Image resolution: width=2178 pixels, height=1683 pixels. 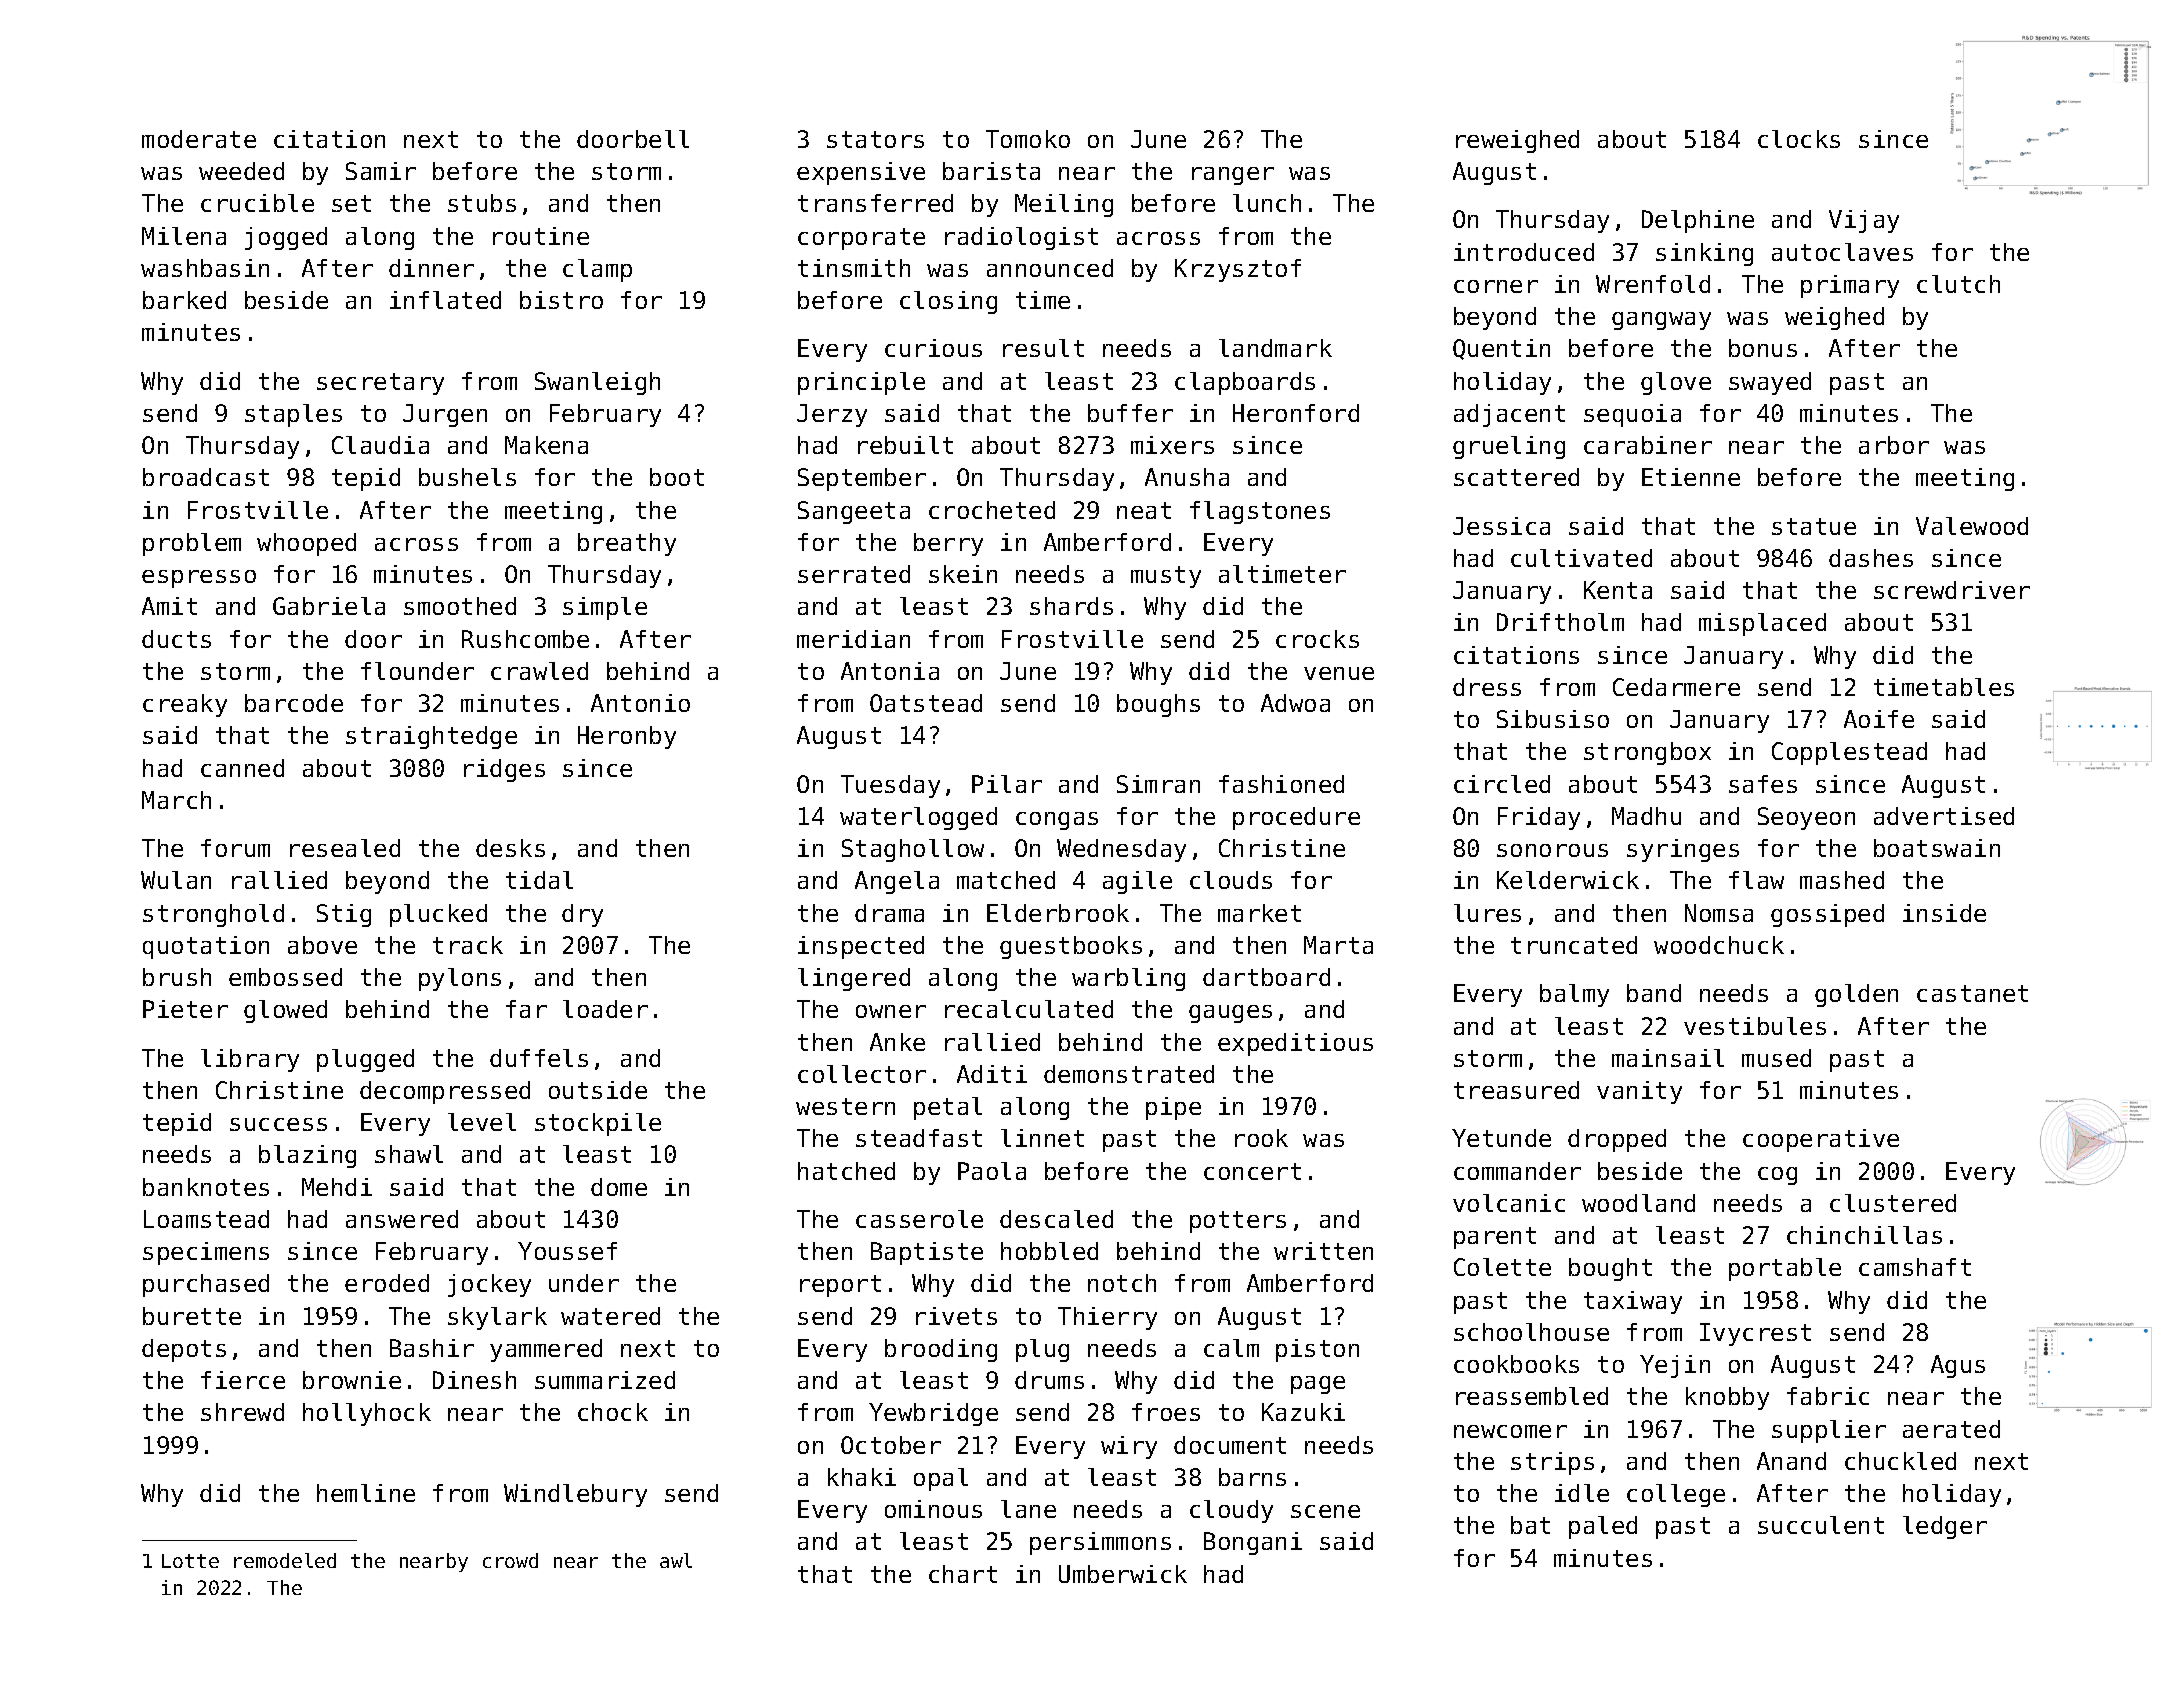 I want to click on burette, so click(x=192, y=1316).
